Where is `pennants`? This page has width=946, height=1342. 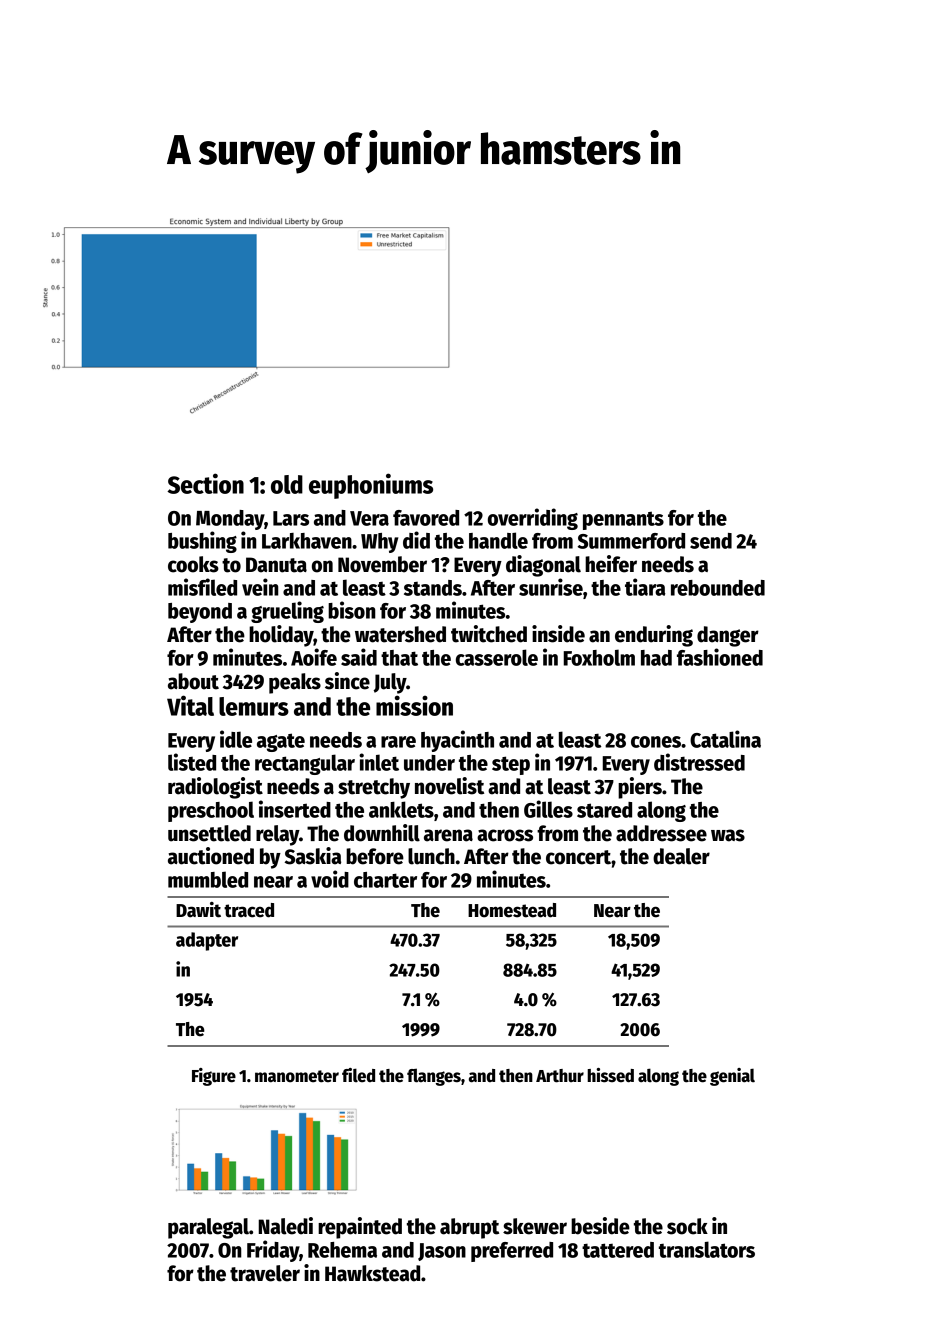
pennants is located at coordinates (623, 520).
